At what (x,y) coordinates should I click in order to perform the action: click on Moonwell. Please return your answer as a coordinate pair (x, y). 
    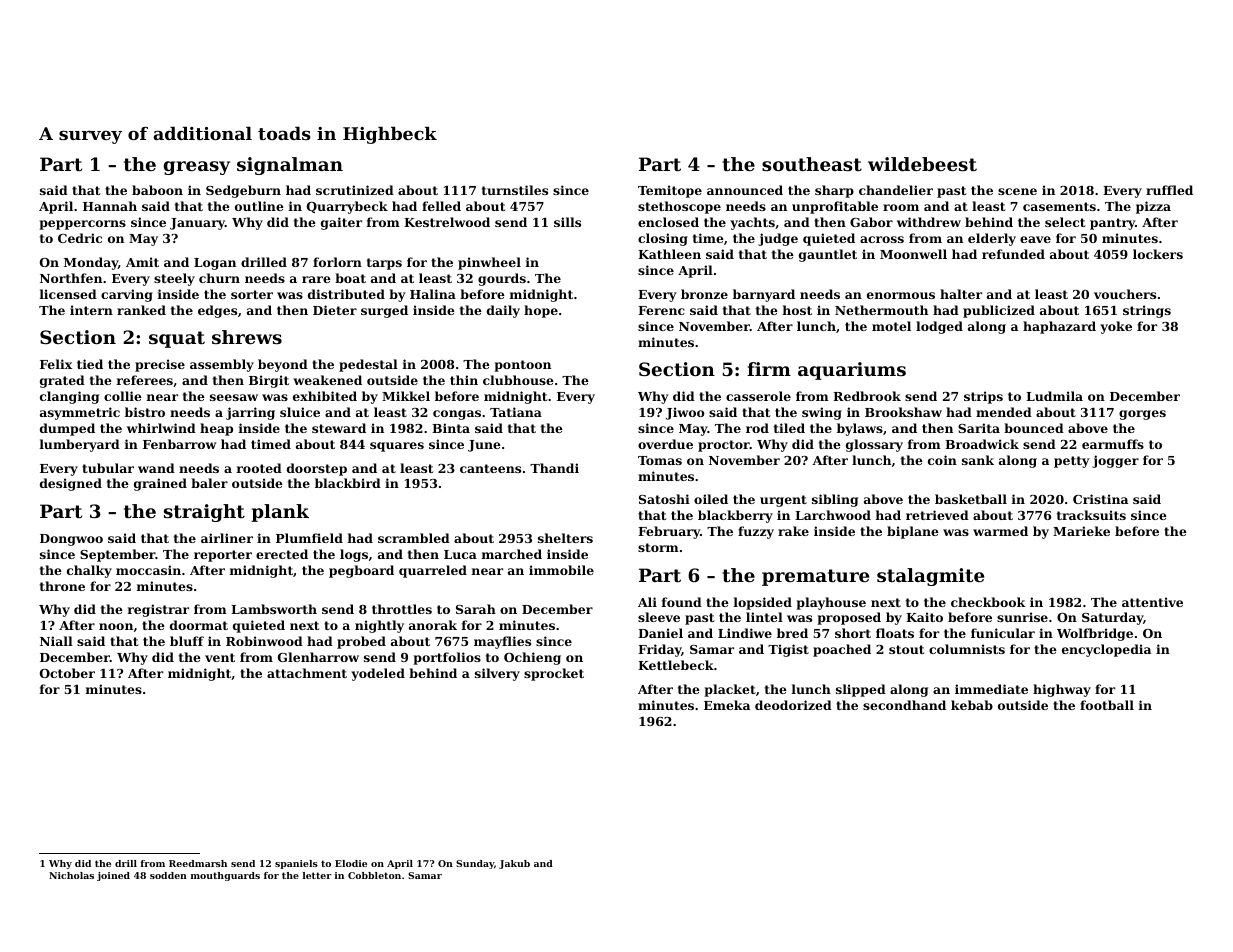
    Looking at the image, I should click on (913, 254).
